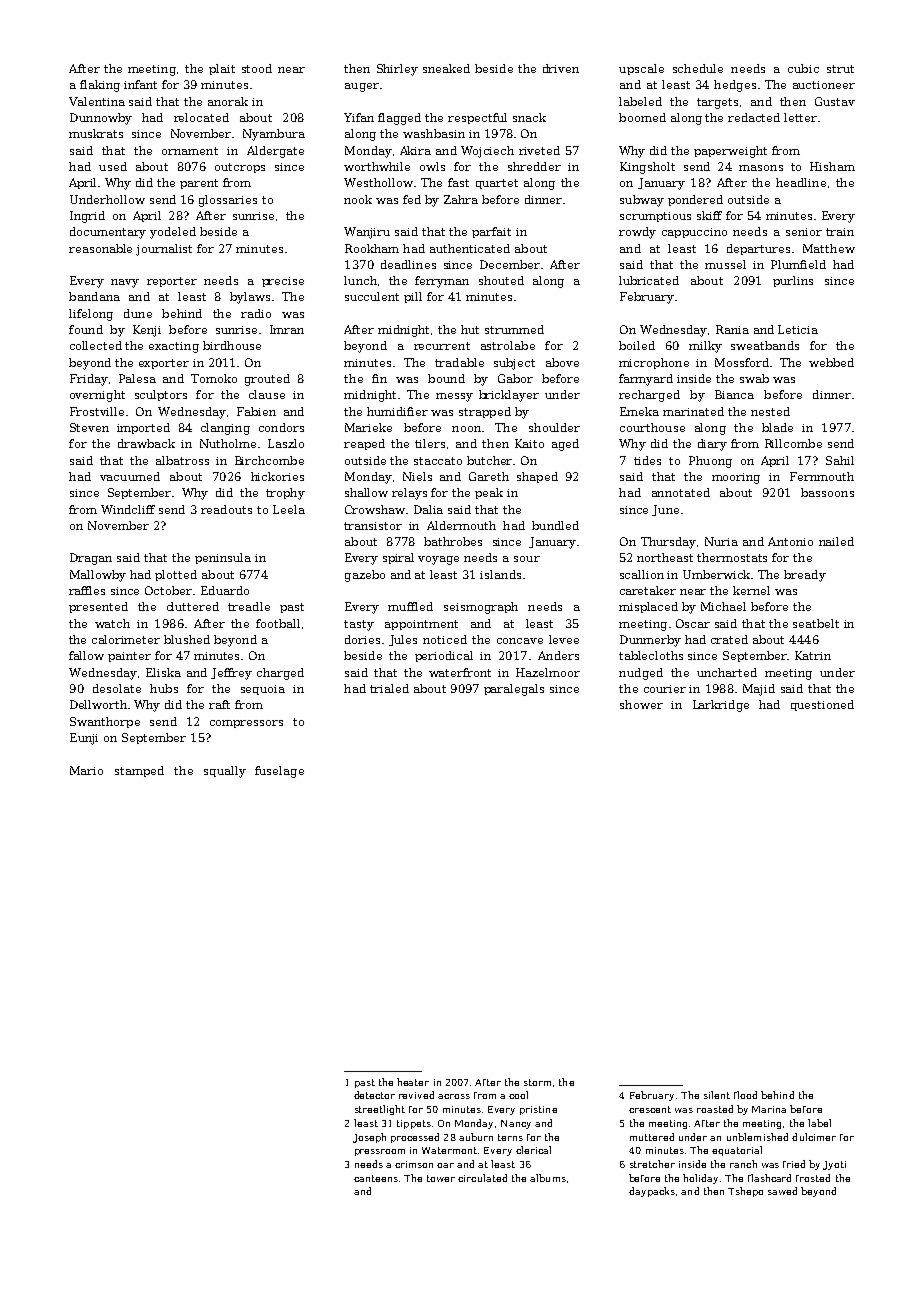 This screenshot has height=1308, width=924. I want to click on daypacks, so click(652, 1192).
